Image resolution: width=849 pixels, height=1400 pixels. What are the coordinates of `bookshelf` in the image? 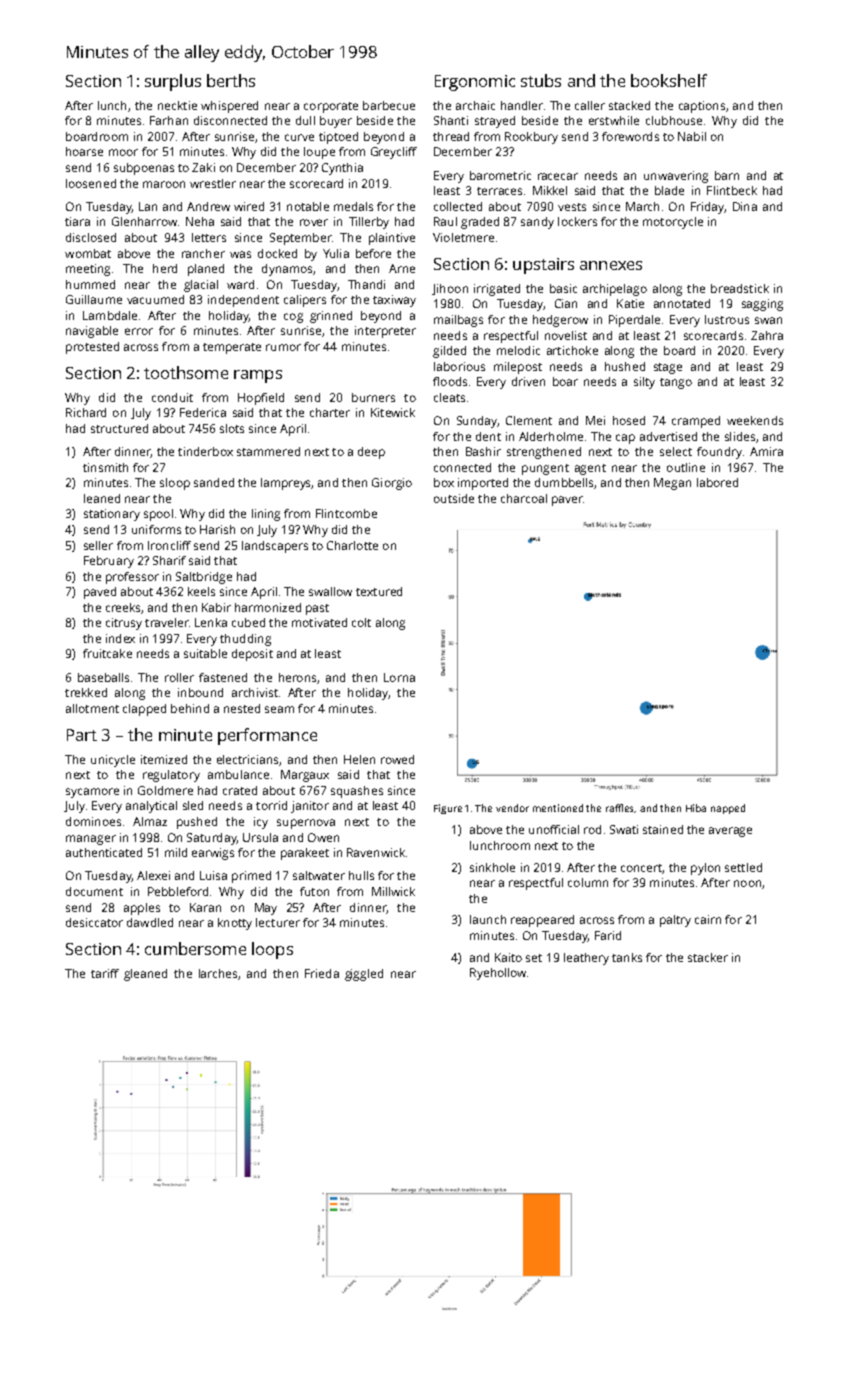 It's located at (669, 80).
